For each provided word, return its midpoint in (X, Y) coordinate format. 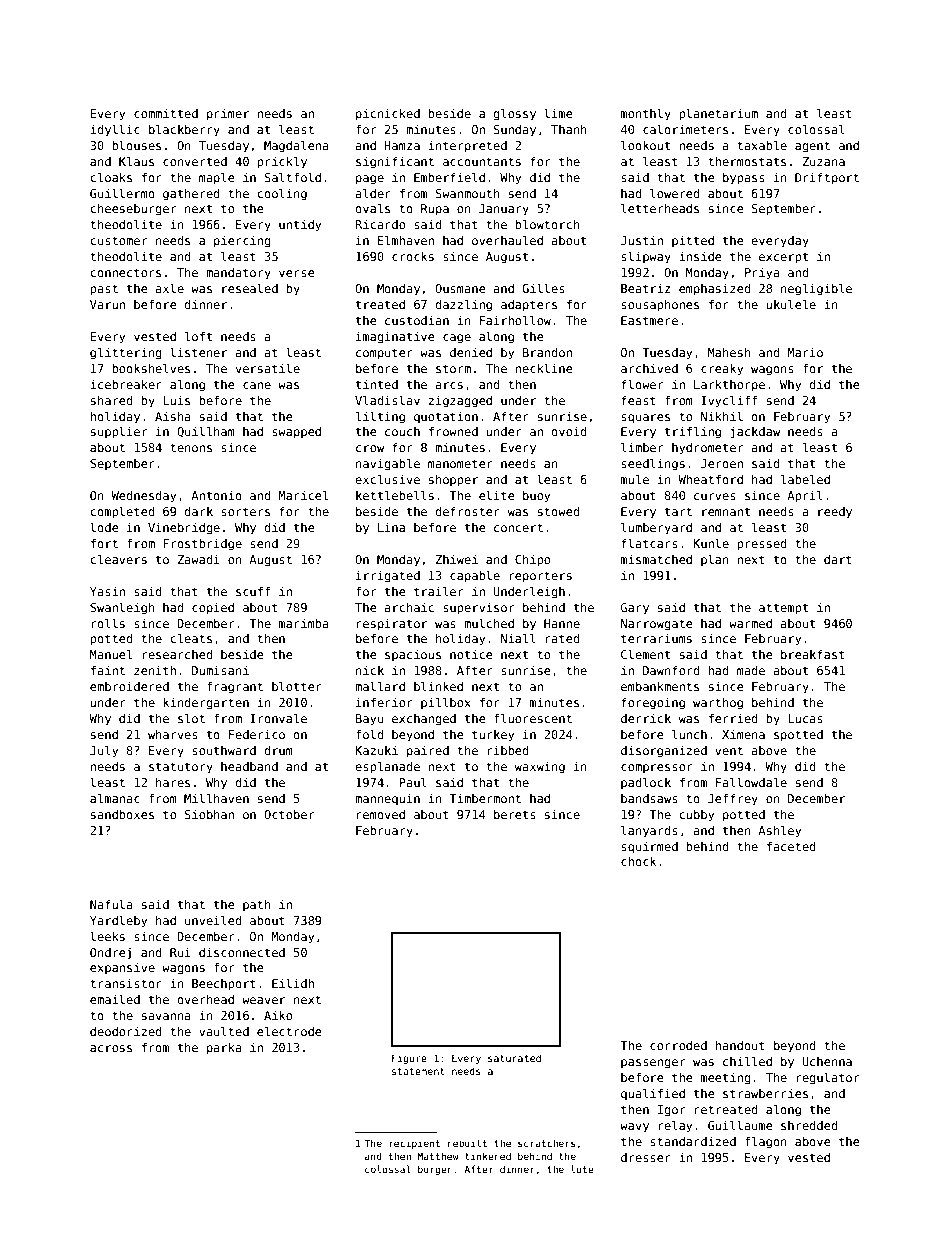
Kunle (711, 543)
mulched (489, 623)
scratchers (547, 1143)
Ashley (779, 831)
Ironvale (278, 718)
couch (402, 431)
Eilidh (293, 983)
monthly (646, 114)
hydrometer (708, 449)
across (111, 1048)
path (257, 906)
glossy (514, 114)
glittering (125, 353)
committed (166, 113)
